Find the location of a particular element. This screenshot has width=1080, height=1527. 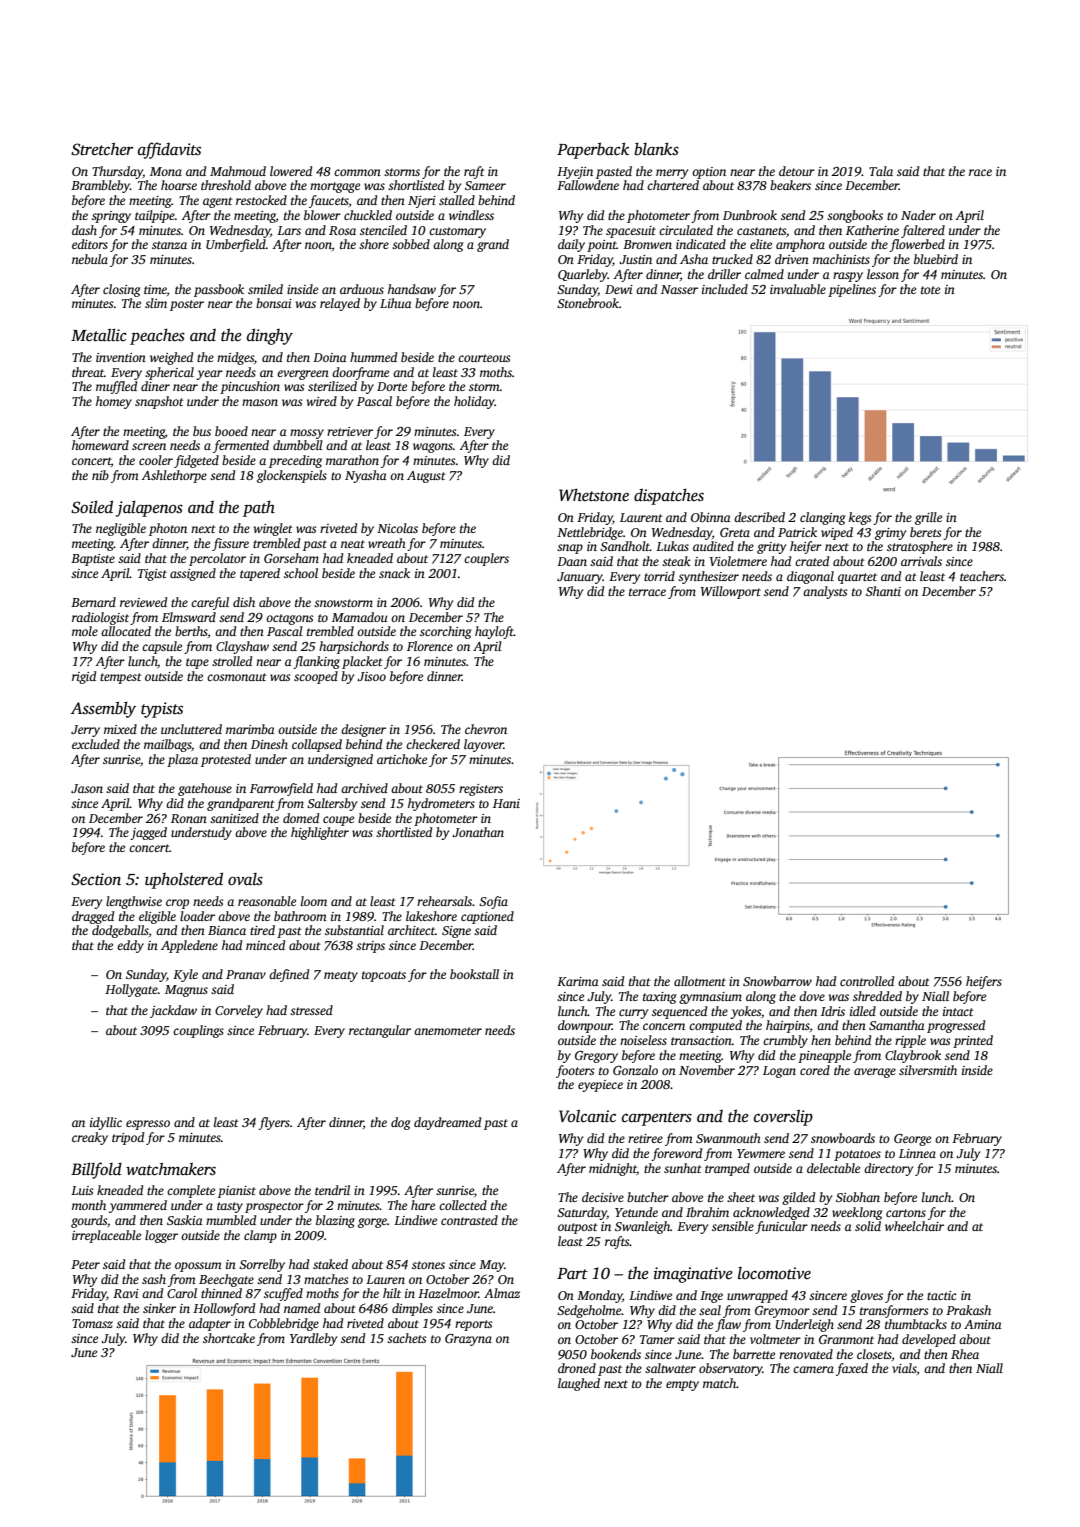

blower is located at coordinates (322, 215).
